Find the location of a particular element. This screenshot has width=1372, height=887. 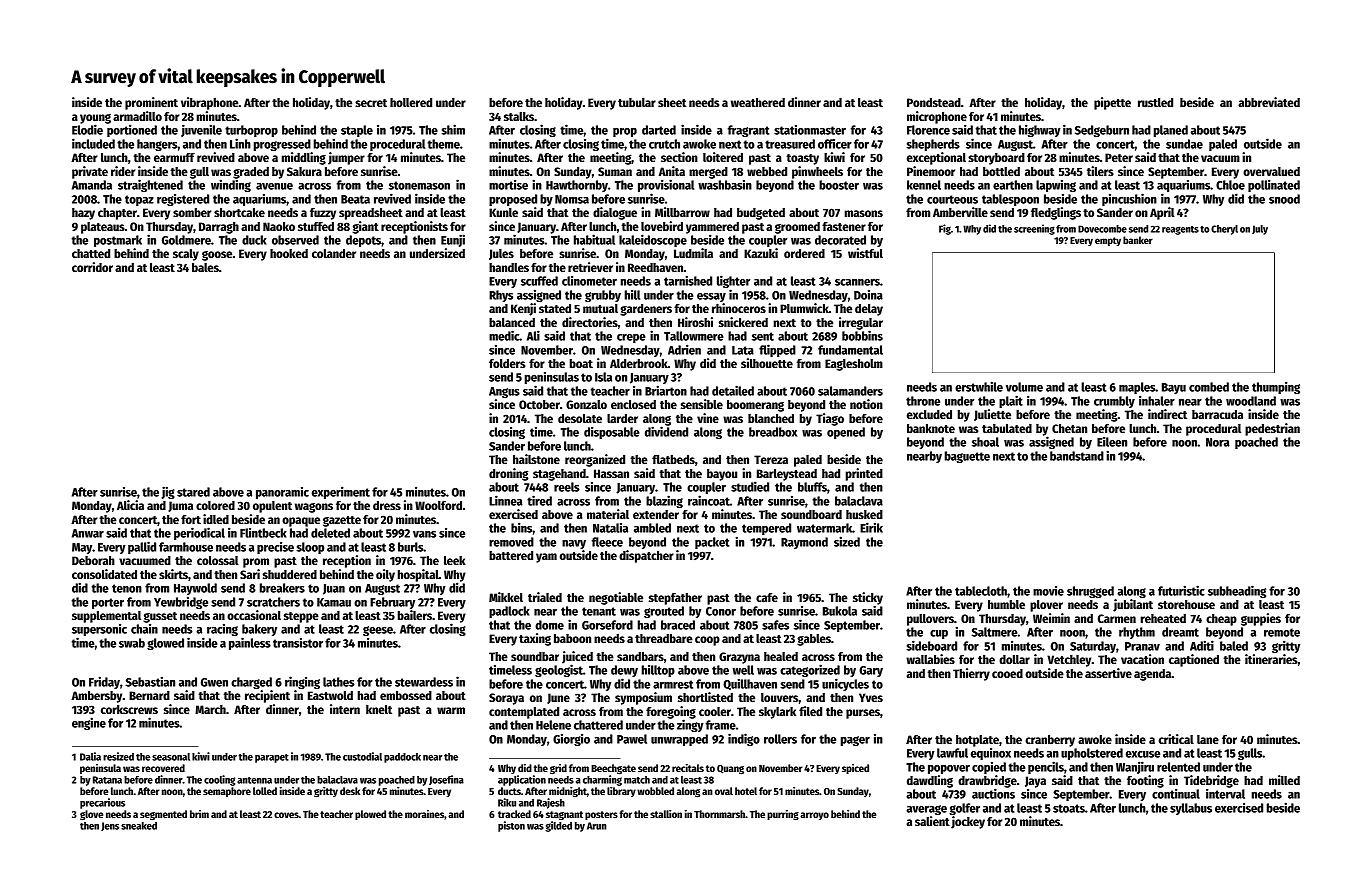

abbreviated is located at coordinates (1269, 102).
